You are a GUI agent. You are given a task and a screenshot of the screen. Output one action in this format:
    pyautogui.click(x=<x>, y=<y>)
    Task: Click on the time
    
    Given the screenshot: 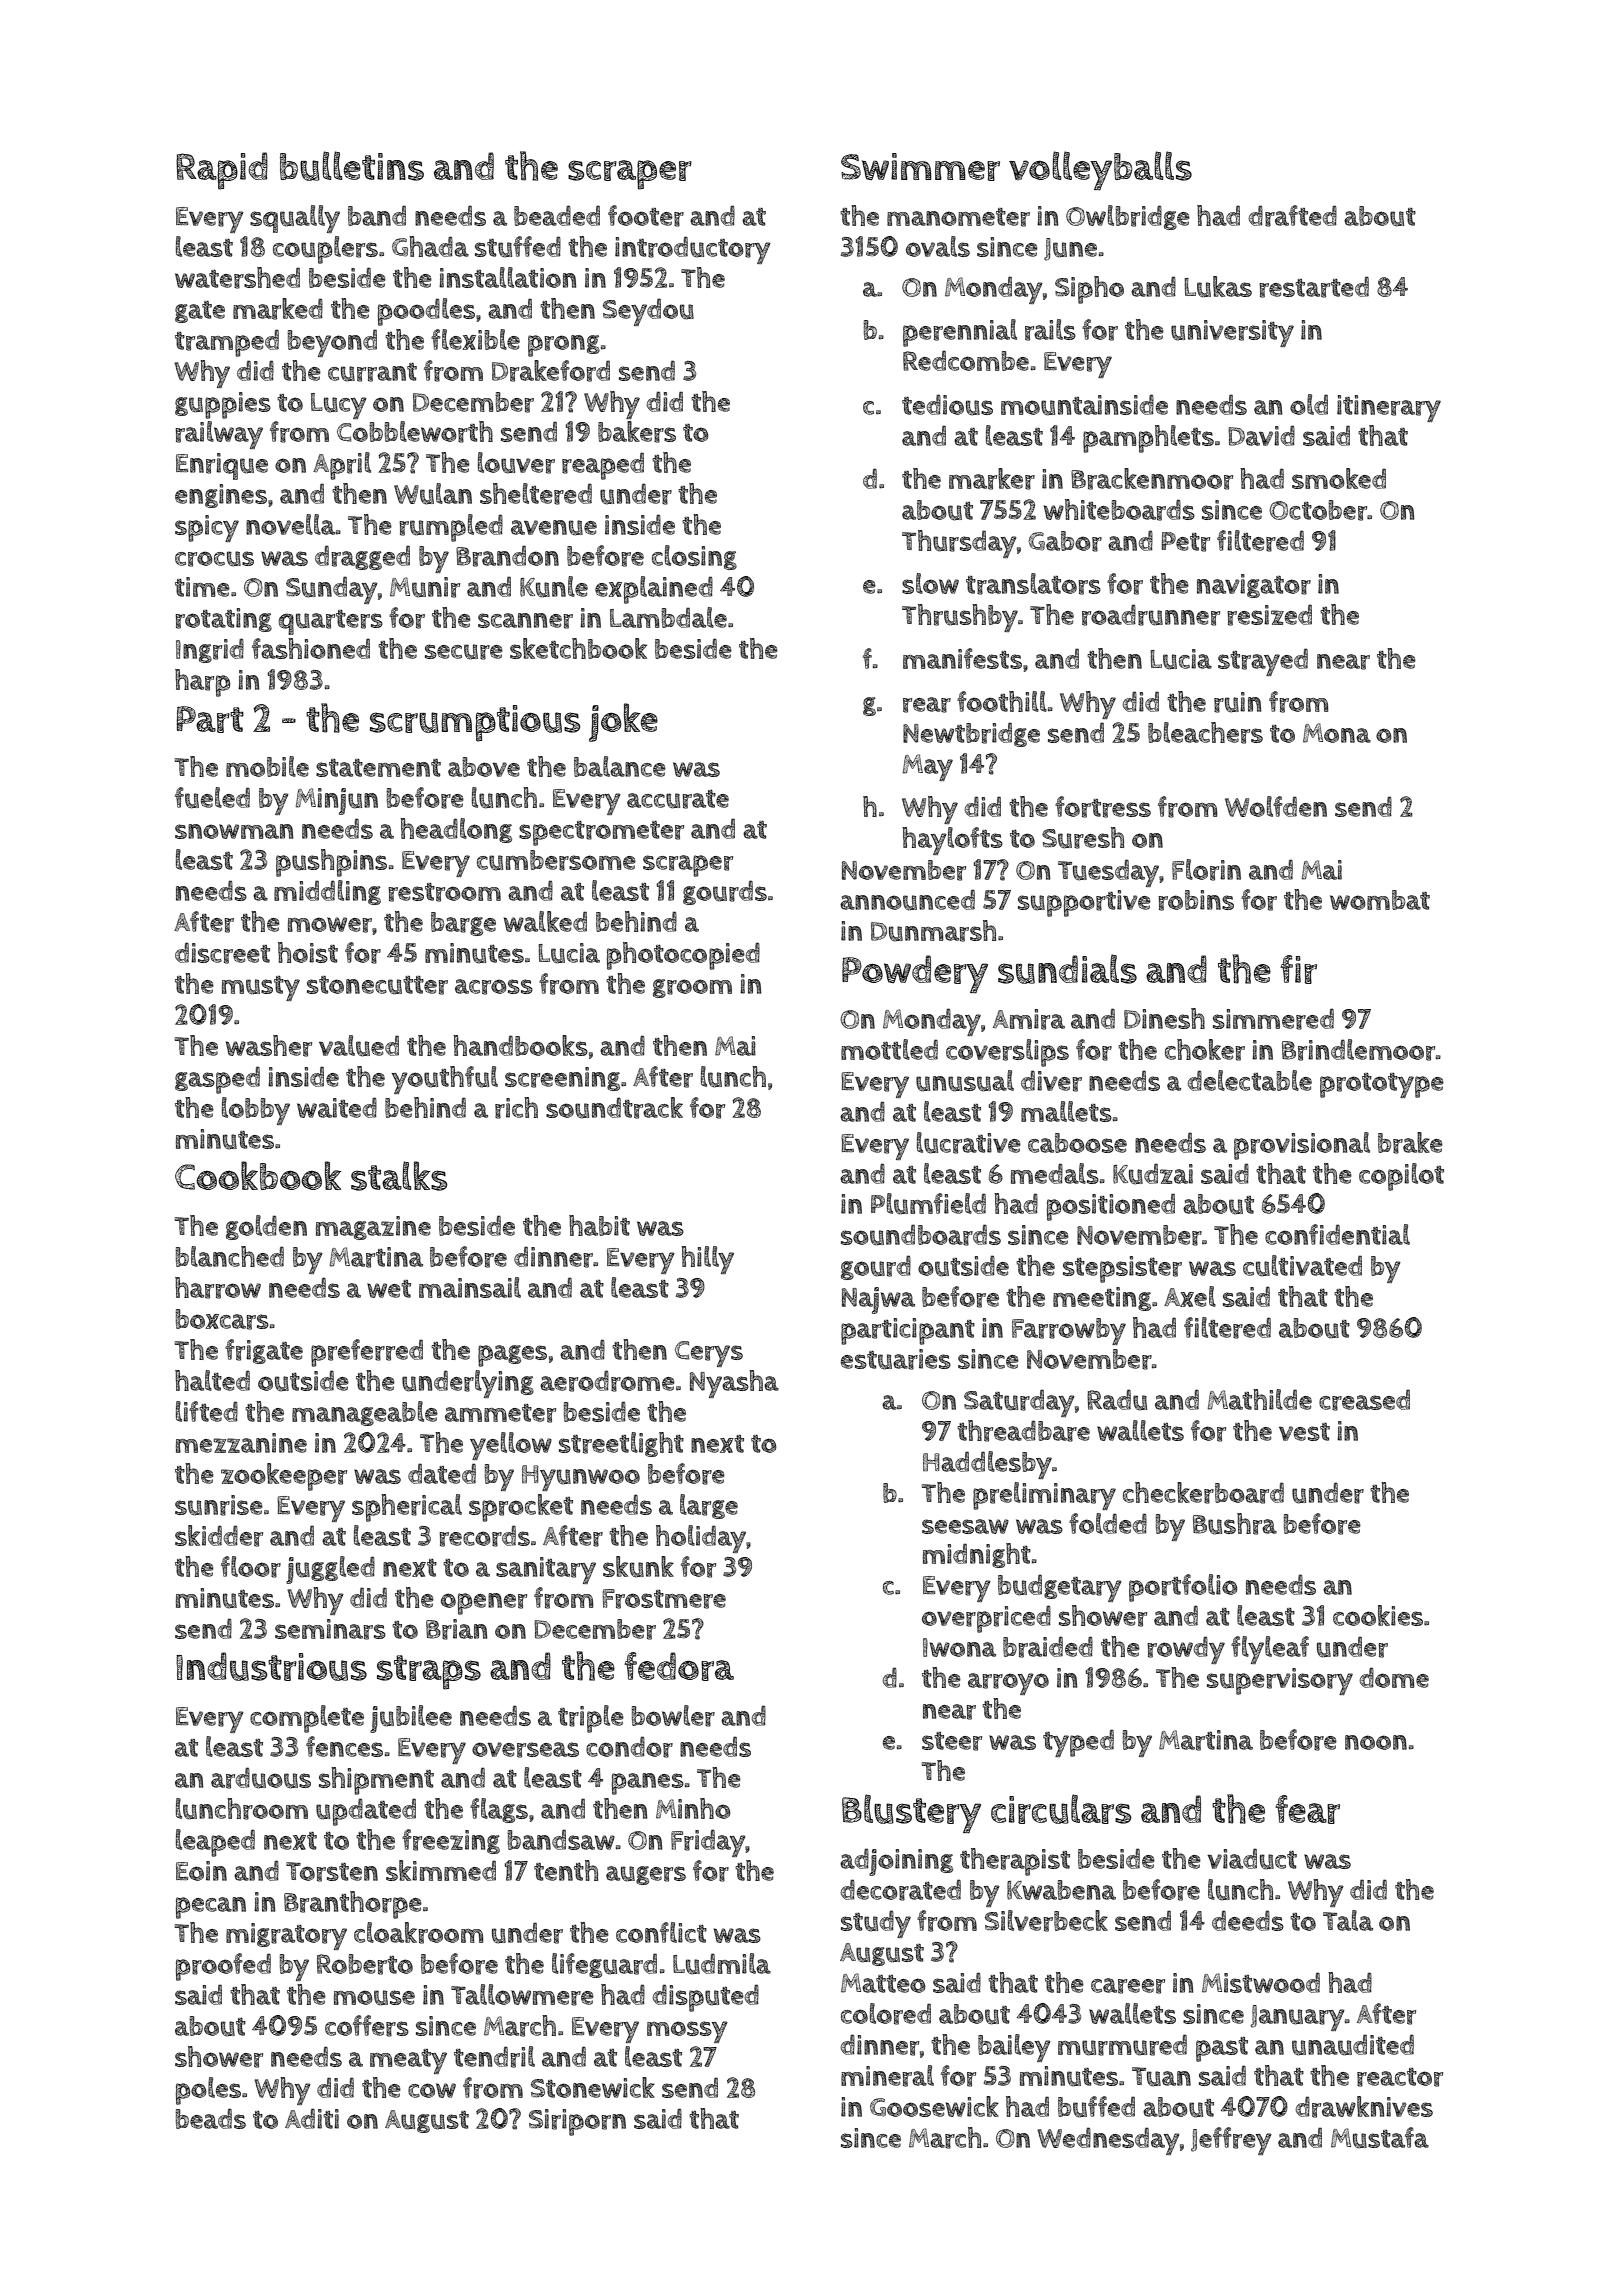 What is the action you would take?
    pyautogui.click(x=202, y=587)
